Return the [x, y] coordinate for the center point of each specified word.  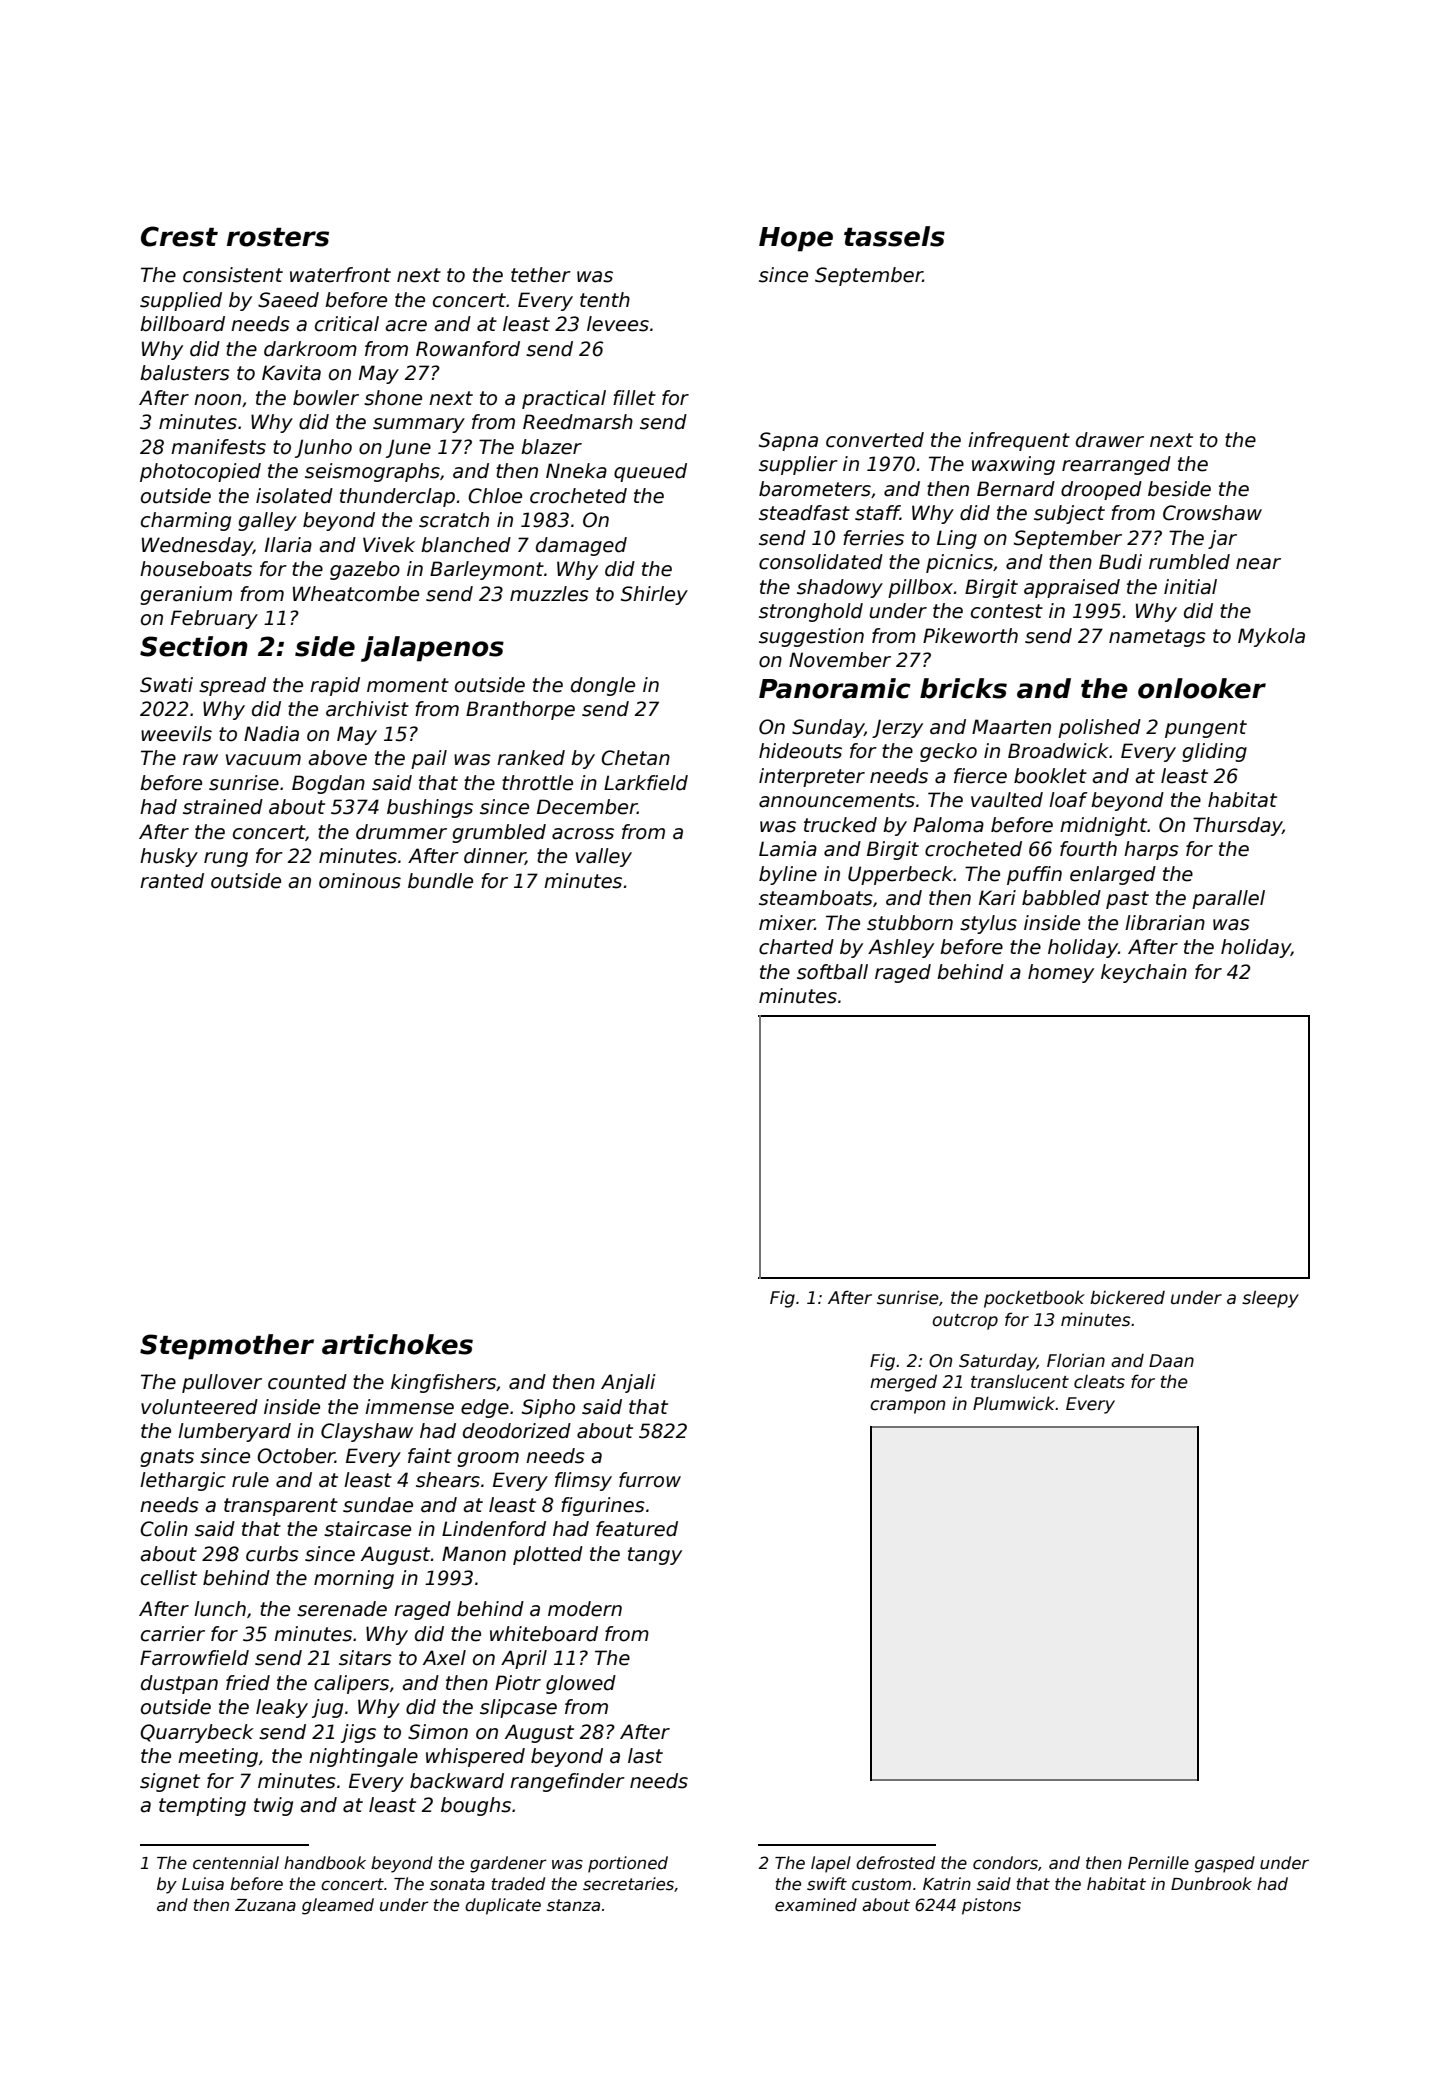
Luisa [203, 1884]
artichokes [397, 1344]
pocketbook [1034, 1299]
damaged [581, 546]
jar [1222, 539]
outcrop [965, 1322]
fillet [634, 398]
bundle [440, 881]
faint [430, 1456]
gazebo [365, 570]
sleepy [1270, 1299]
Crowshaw [1212, 513]
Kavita [291, 373]
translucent [1020, 1381]
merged [903, 1383]
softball [832, 972]
